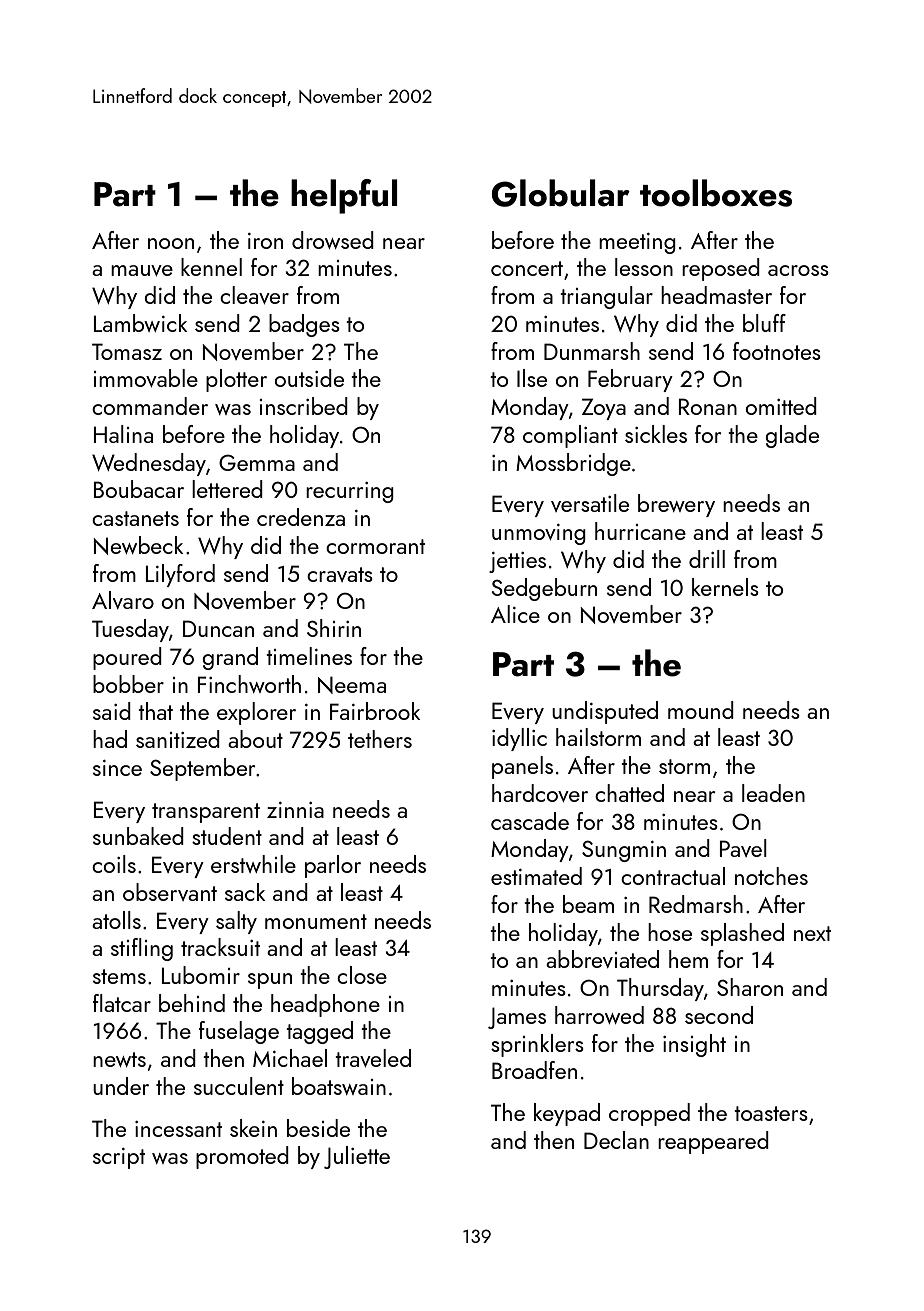 The height and width of the page is (1311, 924). Describe the element at coordinates (239, 1032) in the page. I see `fuselage` at that location.
